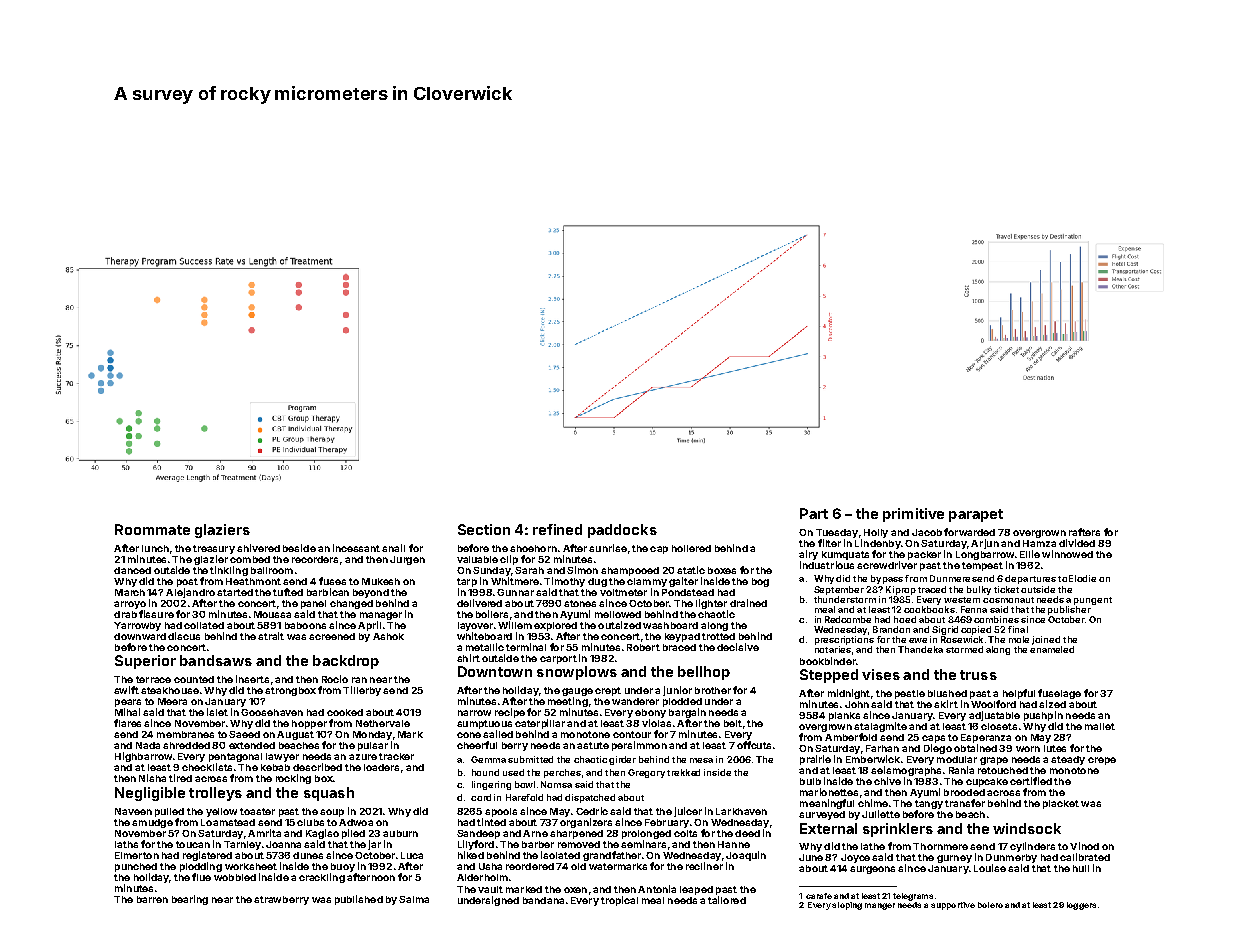 The height and width of the page is (952, 1233). What do you see at coordinates (1100, 726) in the page?
I see `mallet` at bounding box center [1100, 726].
